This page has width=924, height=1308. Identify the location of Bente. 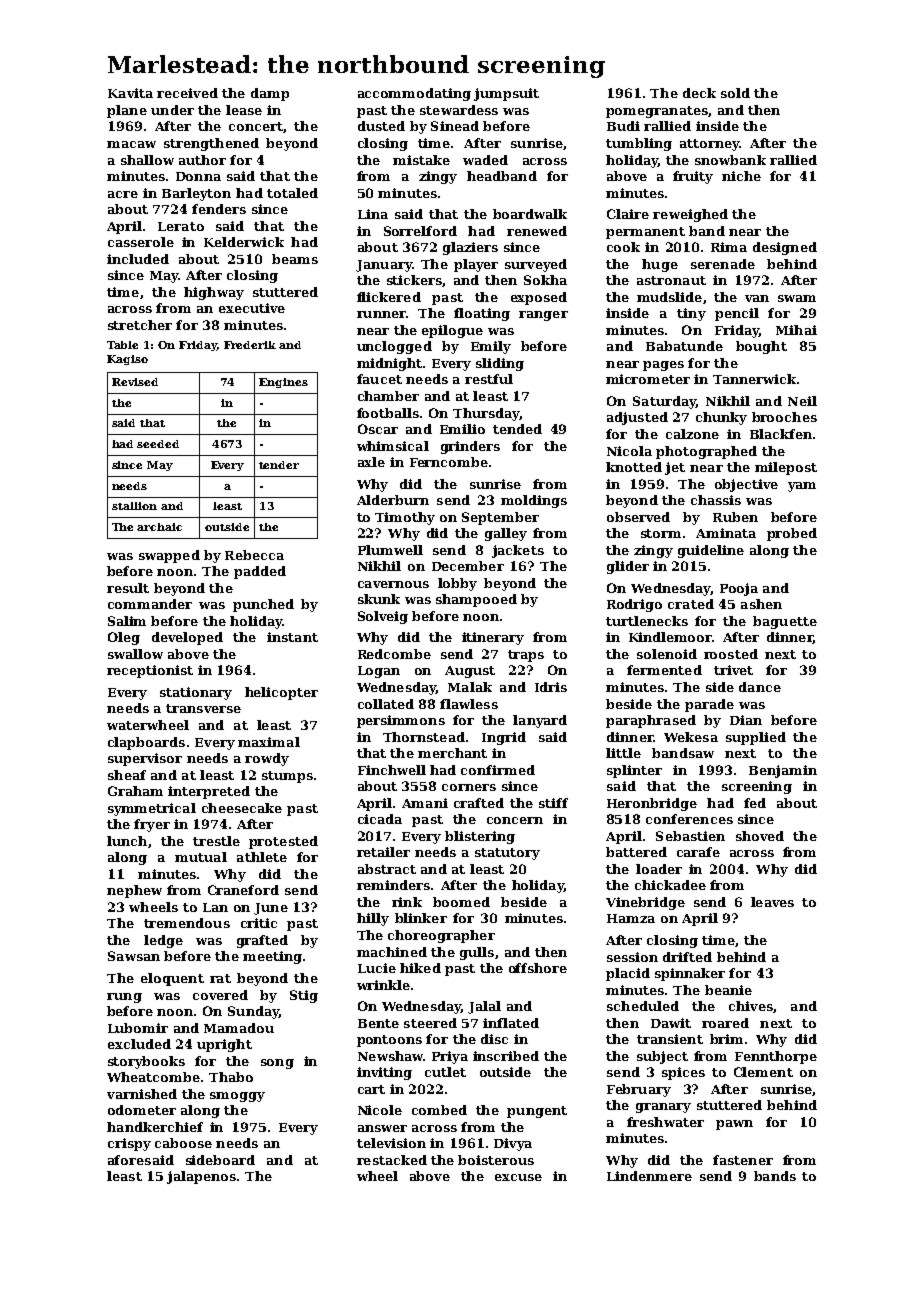
(378, 1023).
